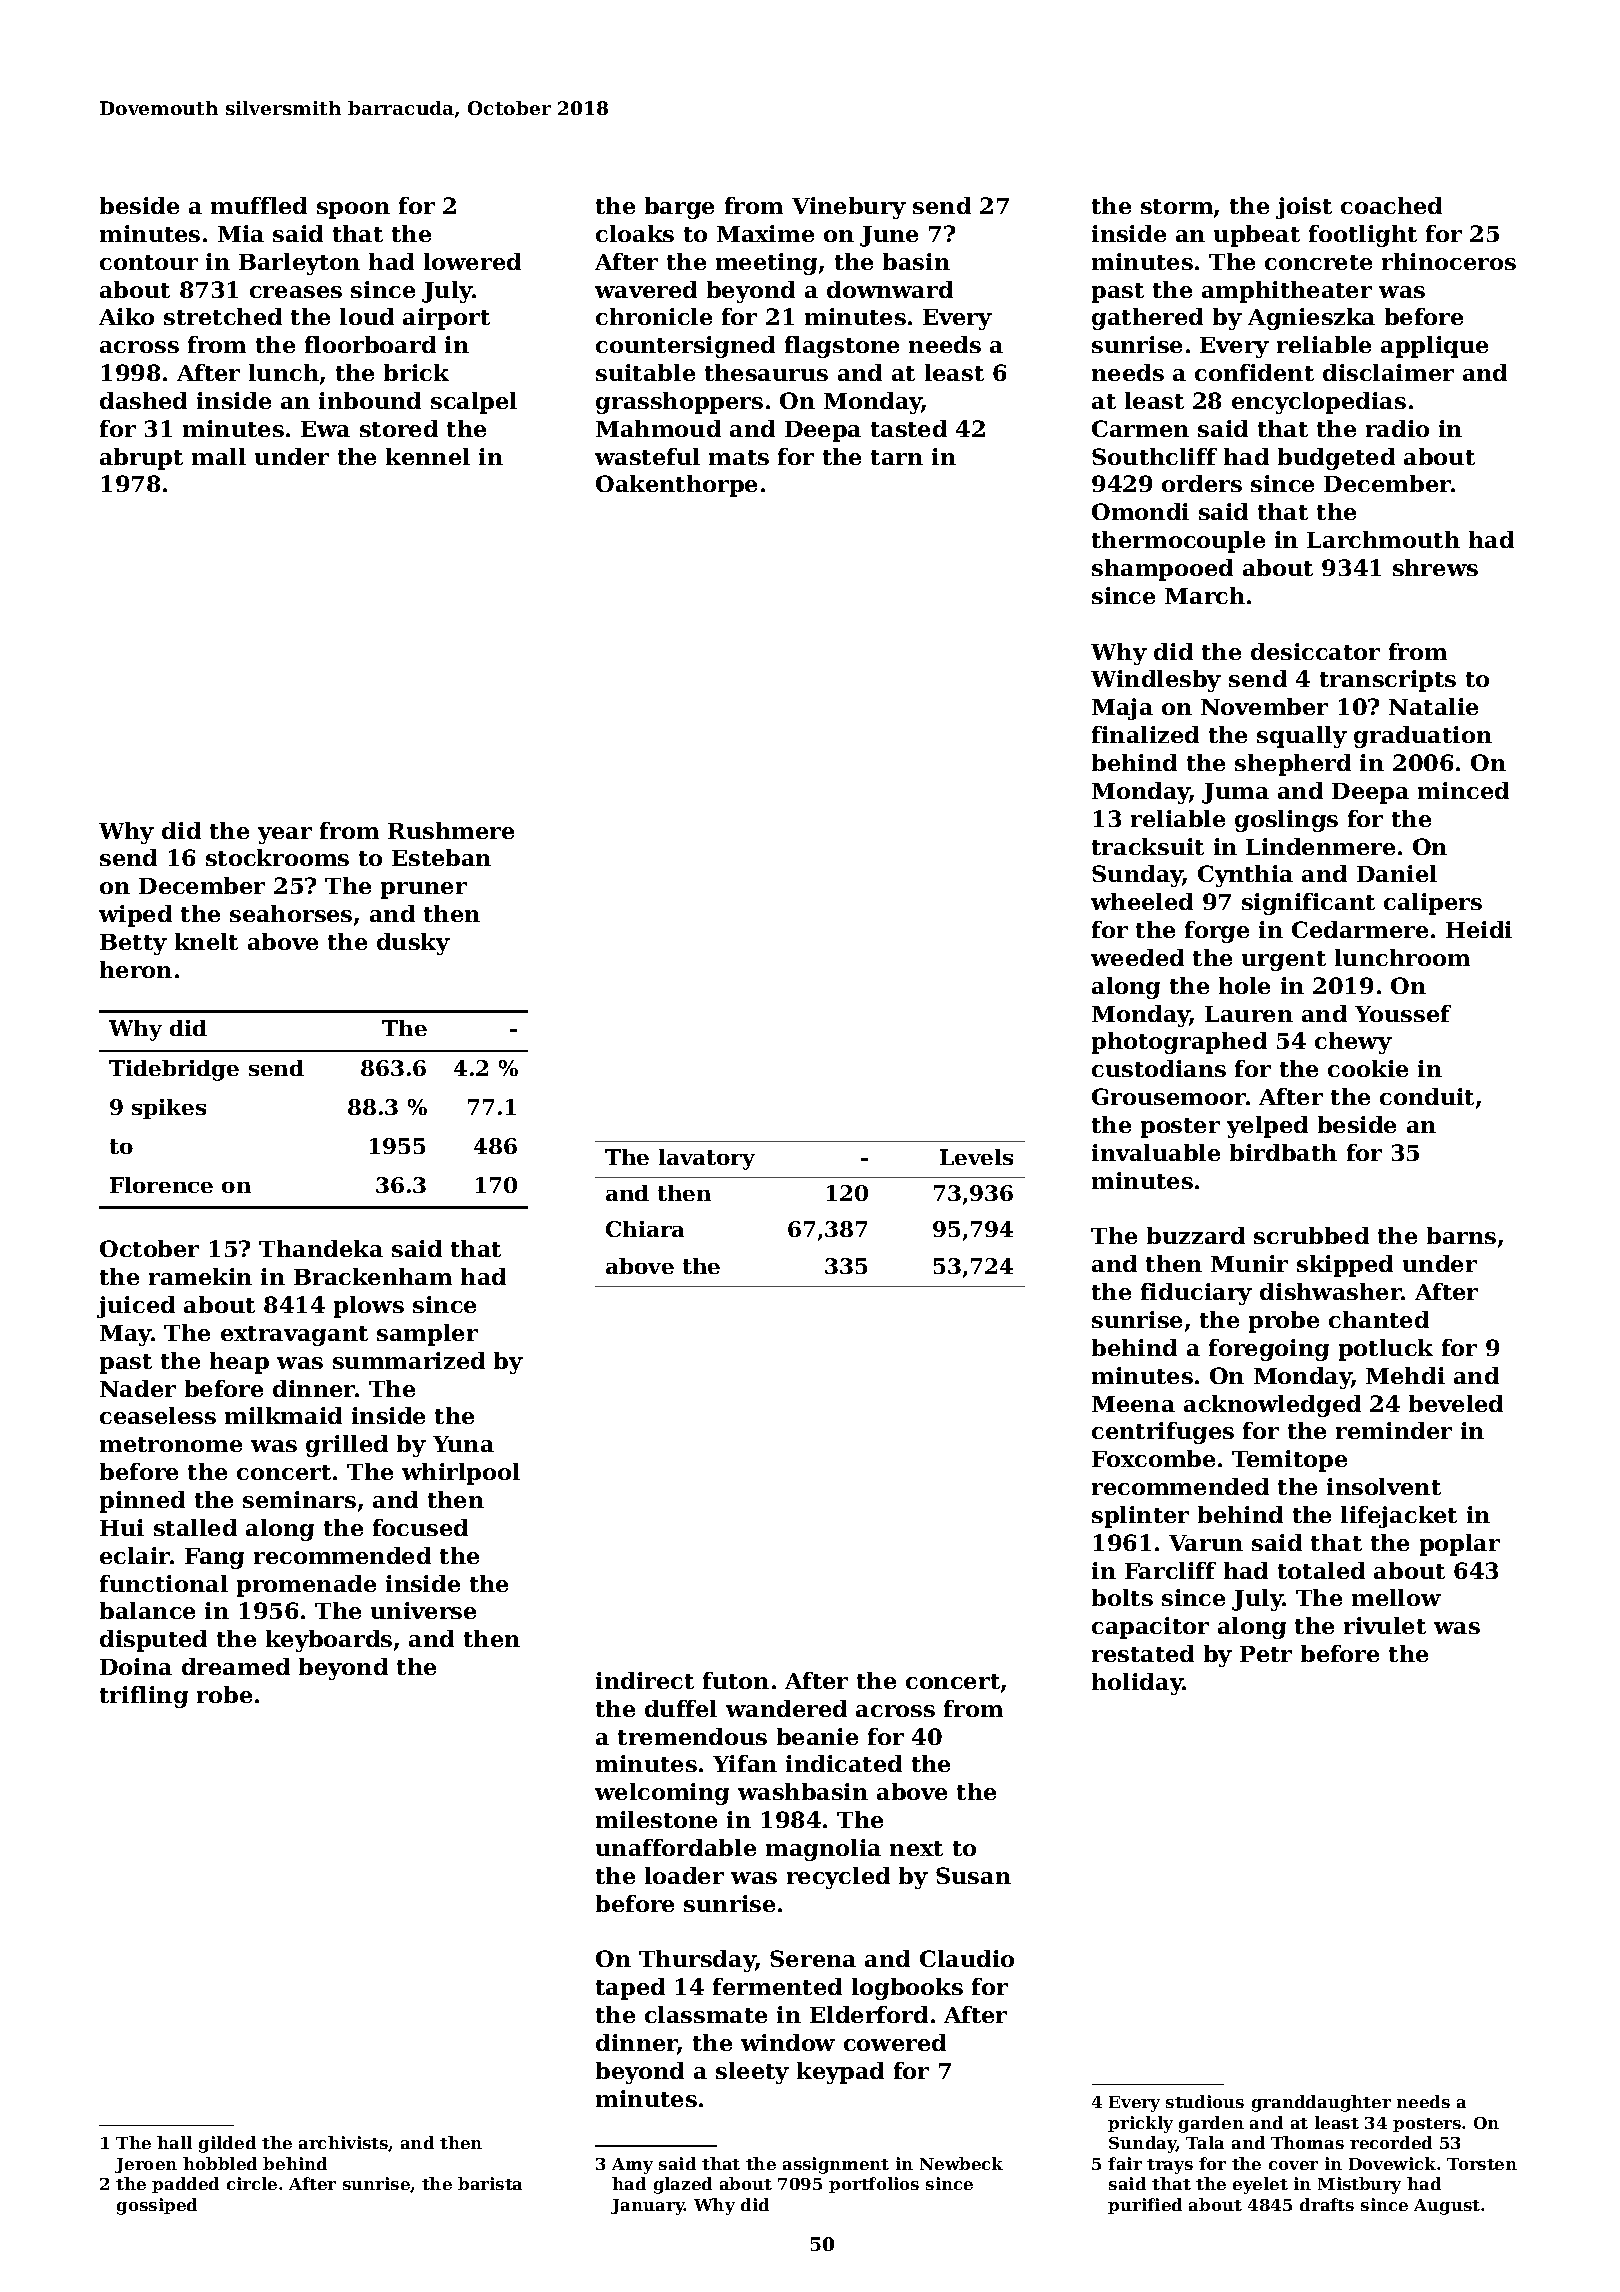 This document has height=2292, width=1620. I want to click on thermocouple, so click(1178, 542).
